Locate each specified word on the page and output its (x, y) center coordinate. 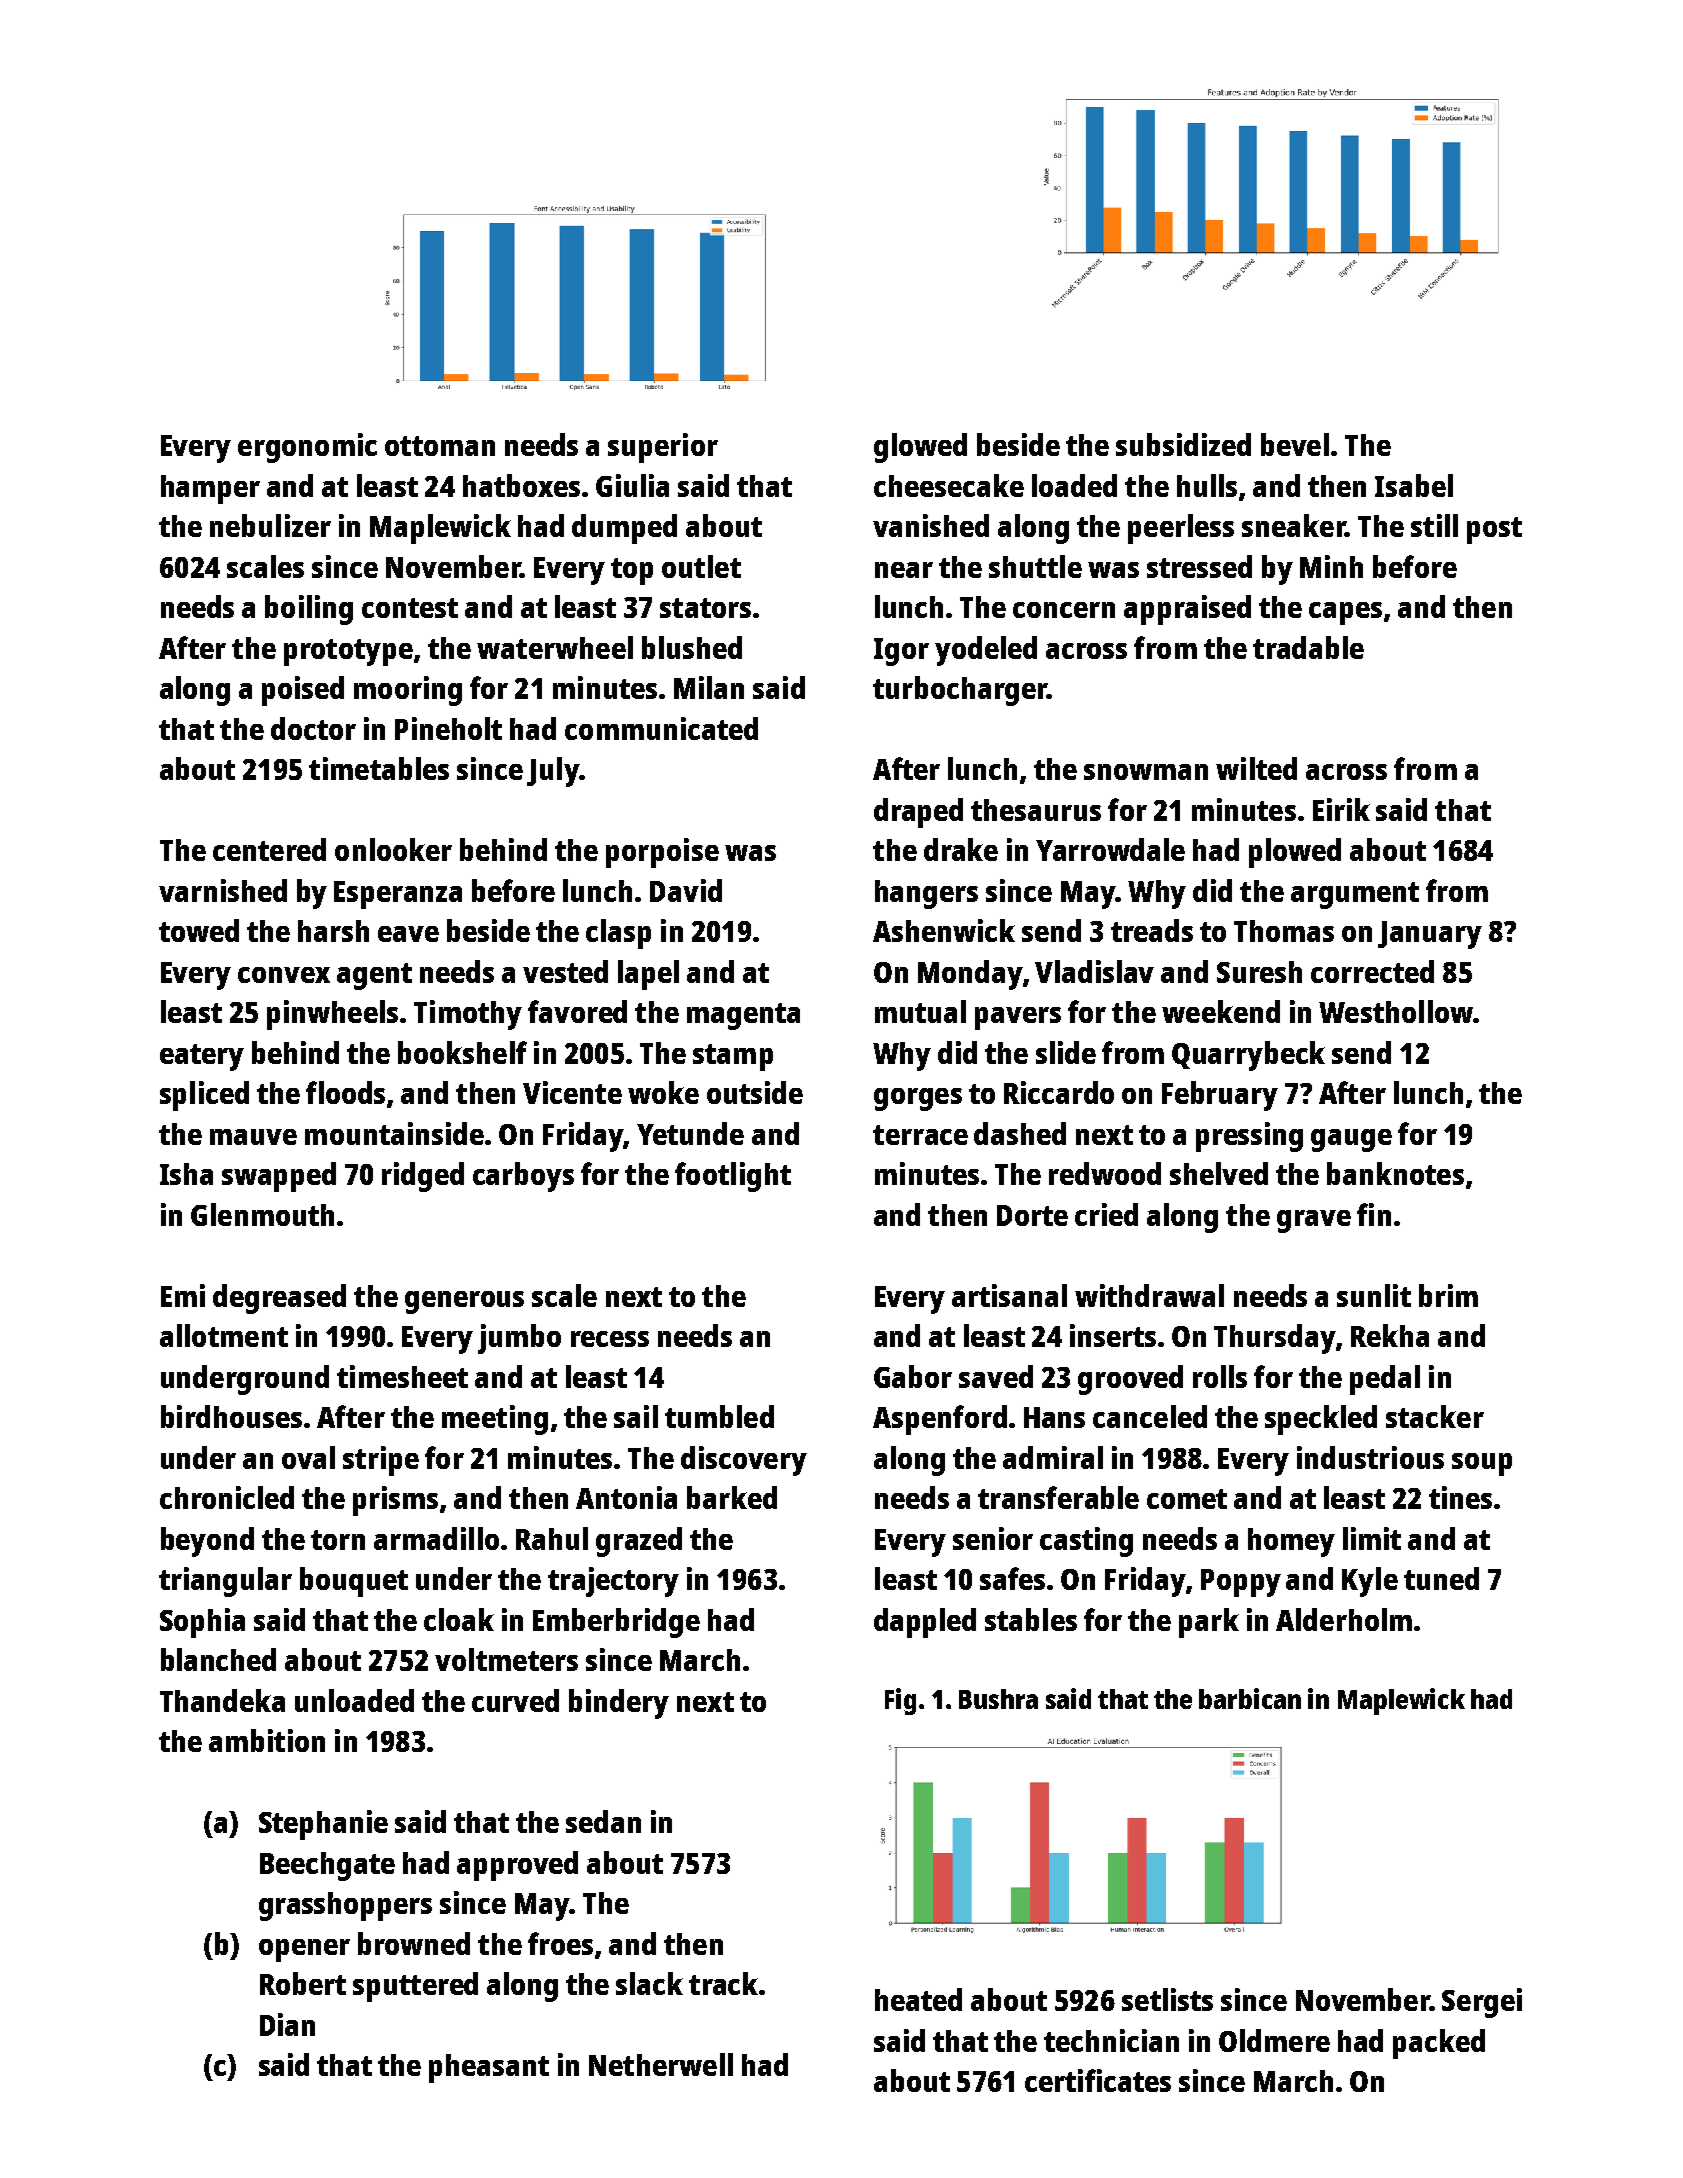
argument (1355, 895)
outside (755, 1092)
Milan (709, 687)
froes (560, 1943)
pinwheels (332, 1015)
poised (303, 691)
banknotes (1395, 1173)
